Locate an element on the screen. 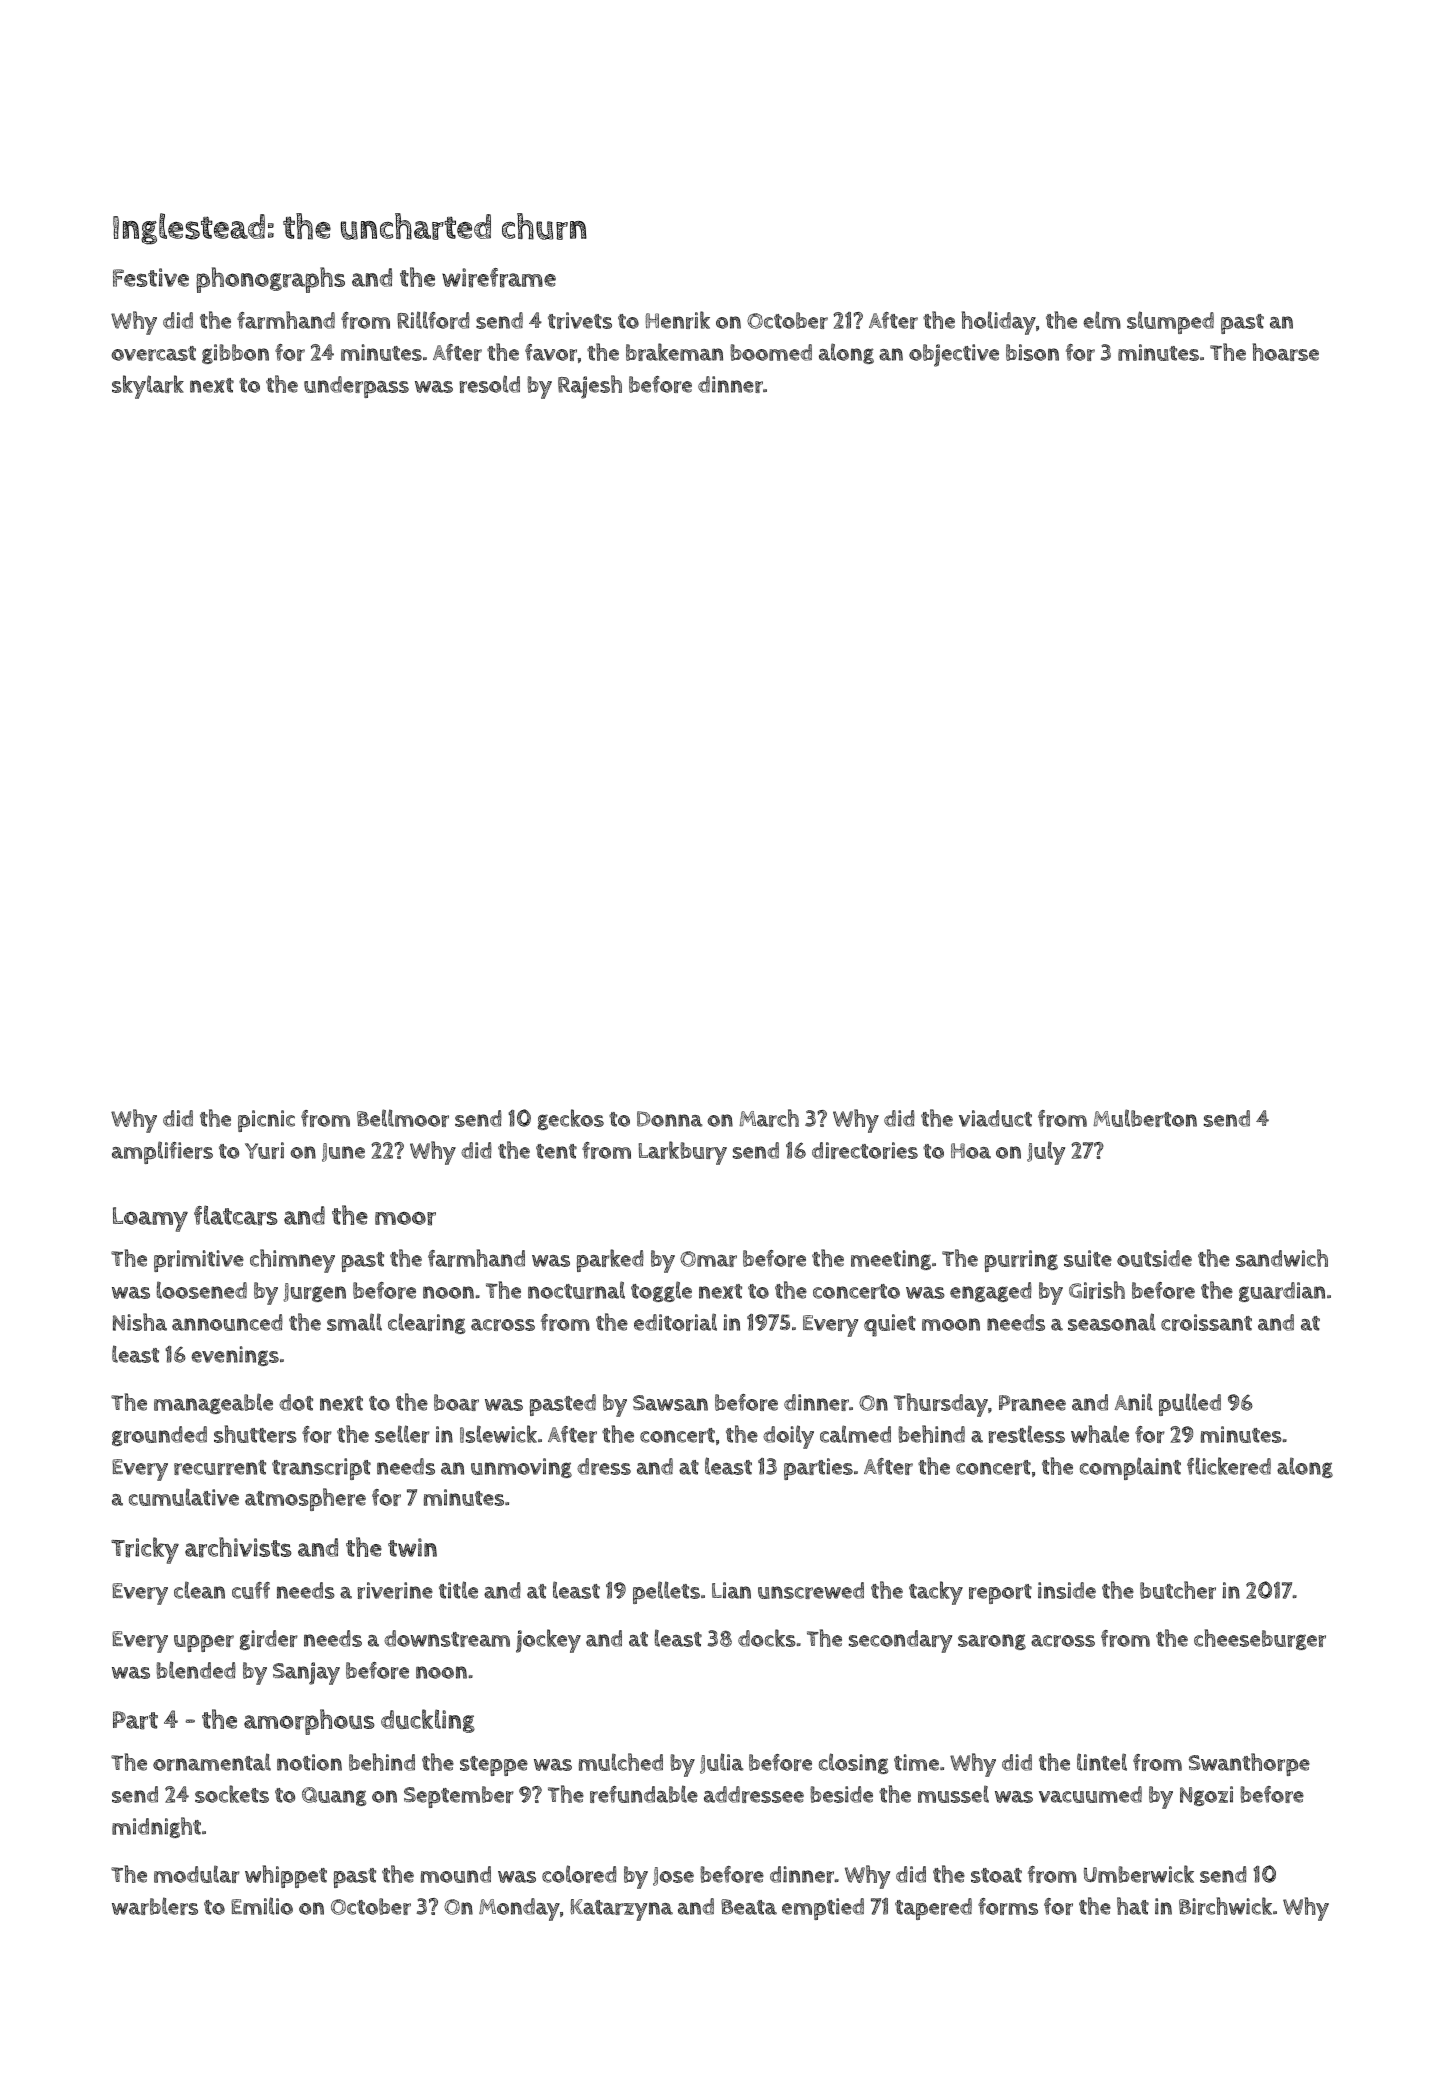  slumped is located at coordinates (1170, 322).
